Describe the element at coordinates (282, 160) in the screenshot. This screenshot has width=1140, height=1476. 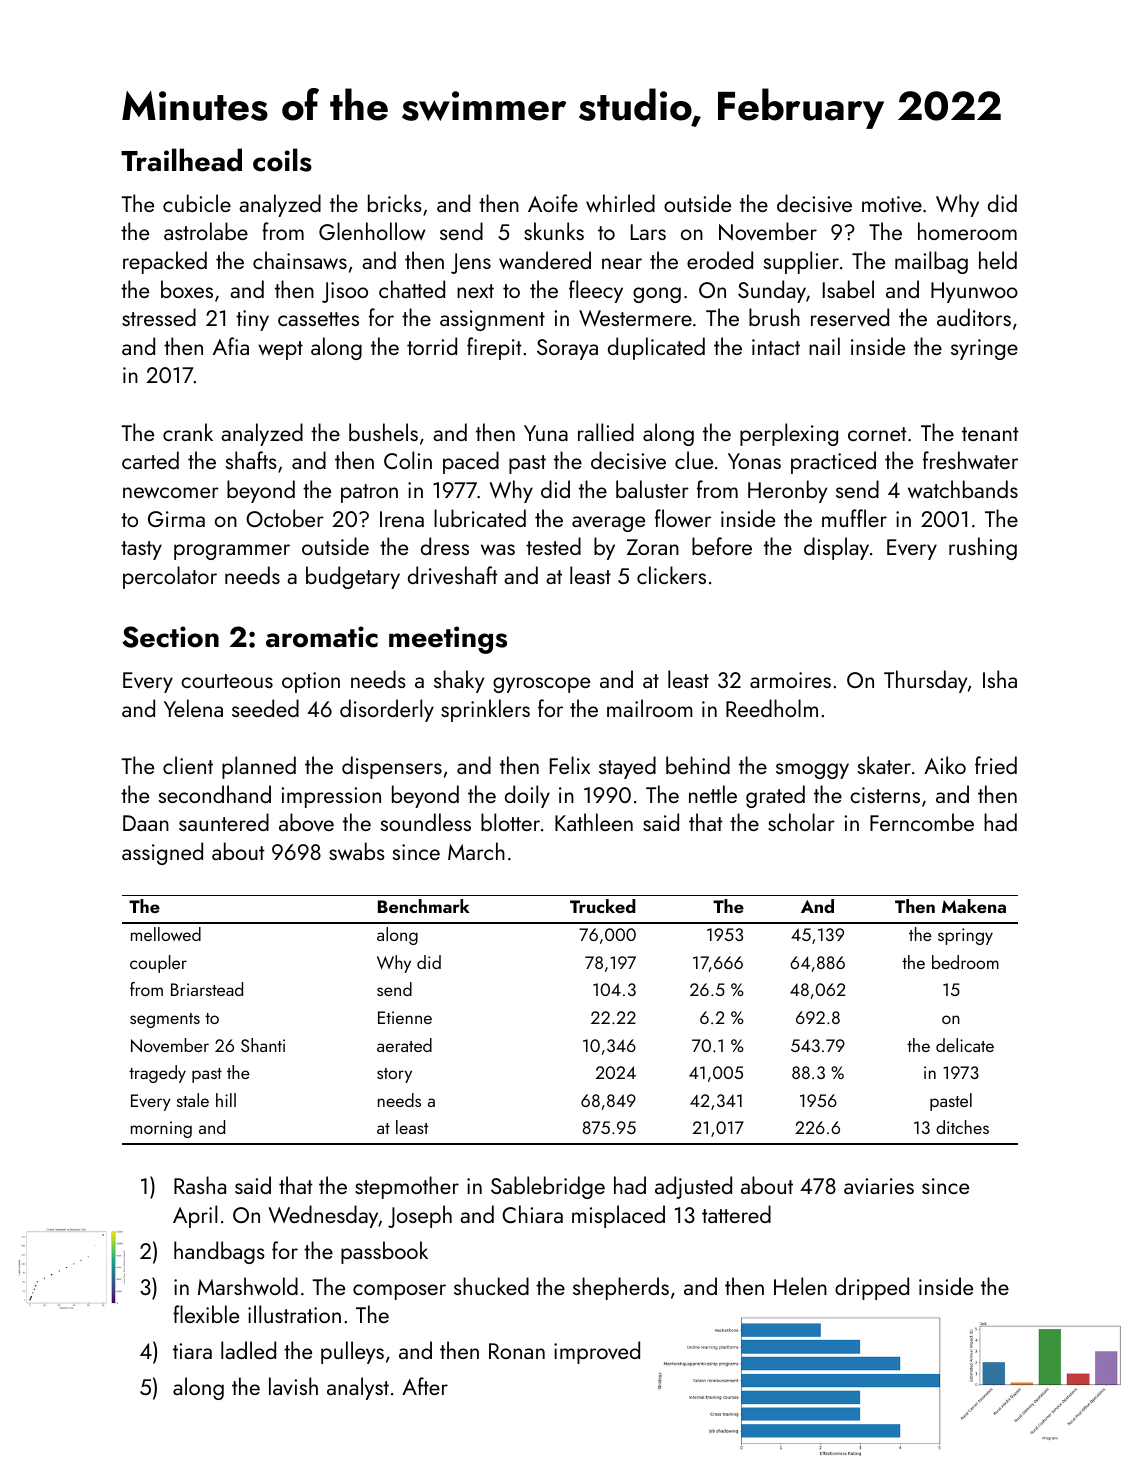
I see `coils` at that location.
